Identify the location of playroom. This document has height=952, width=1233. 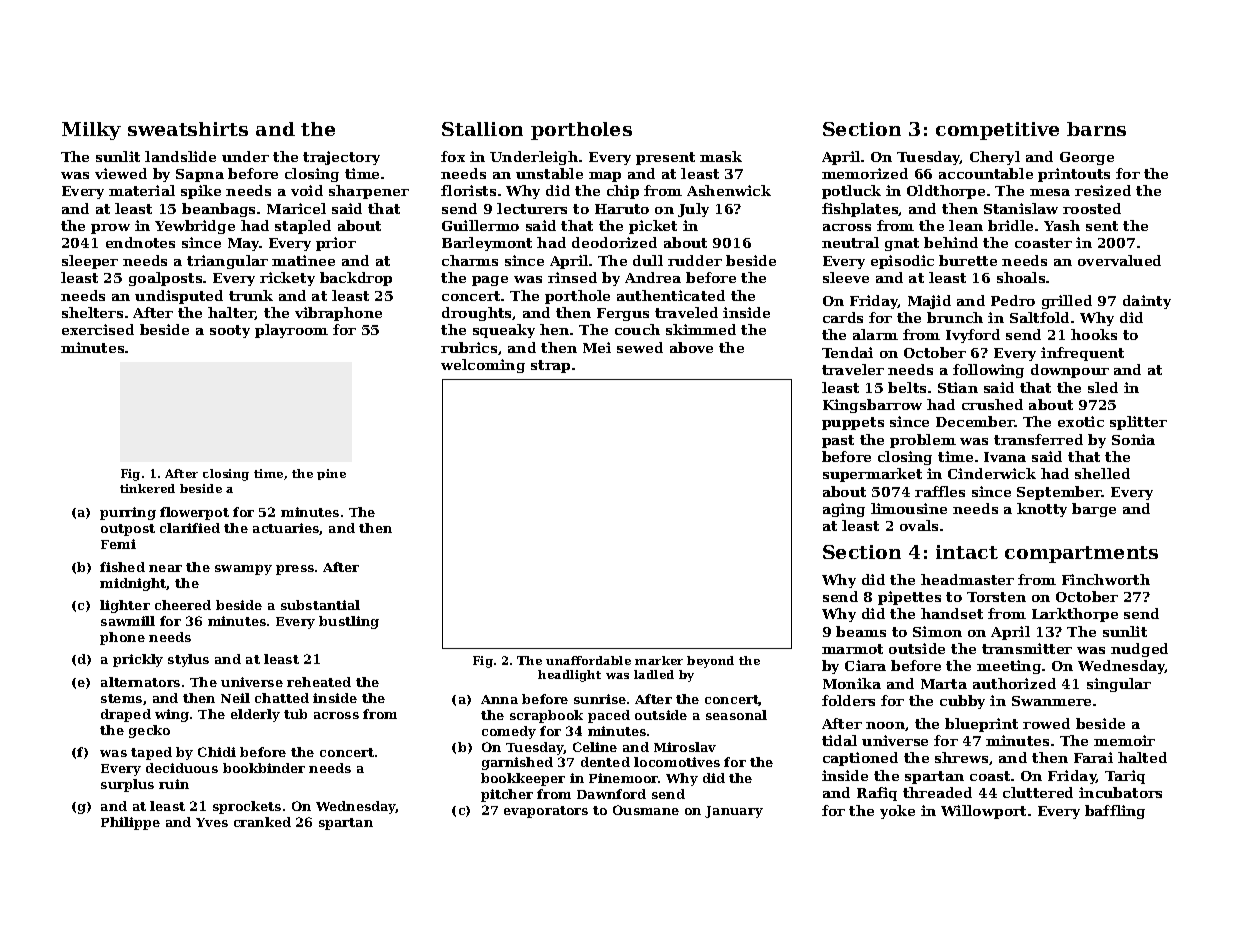
(291, 331).
